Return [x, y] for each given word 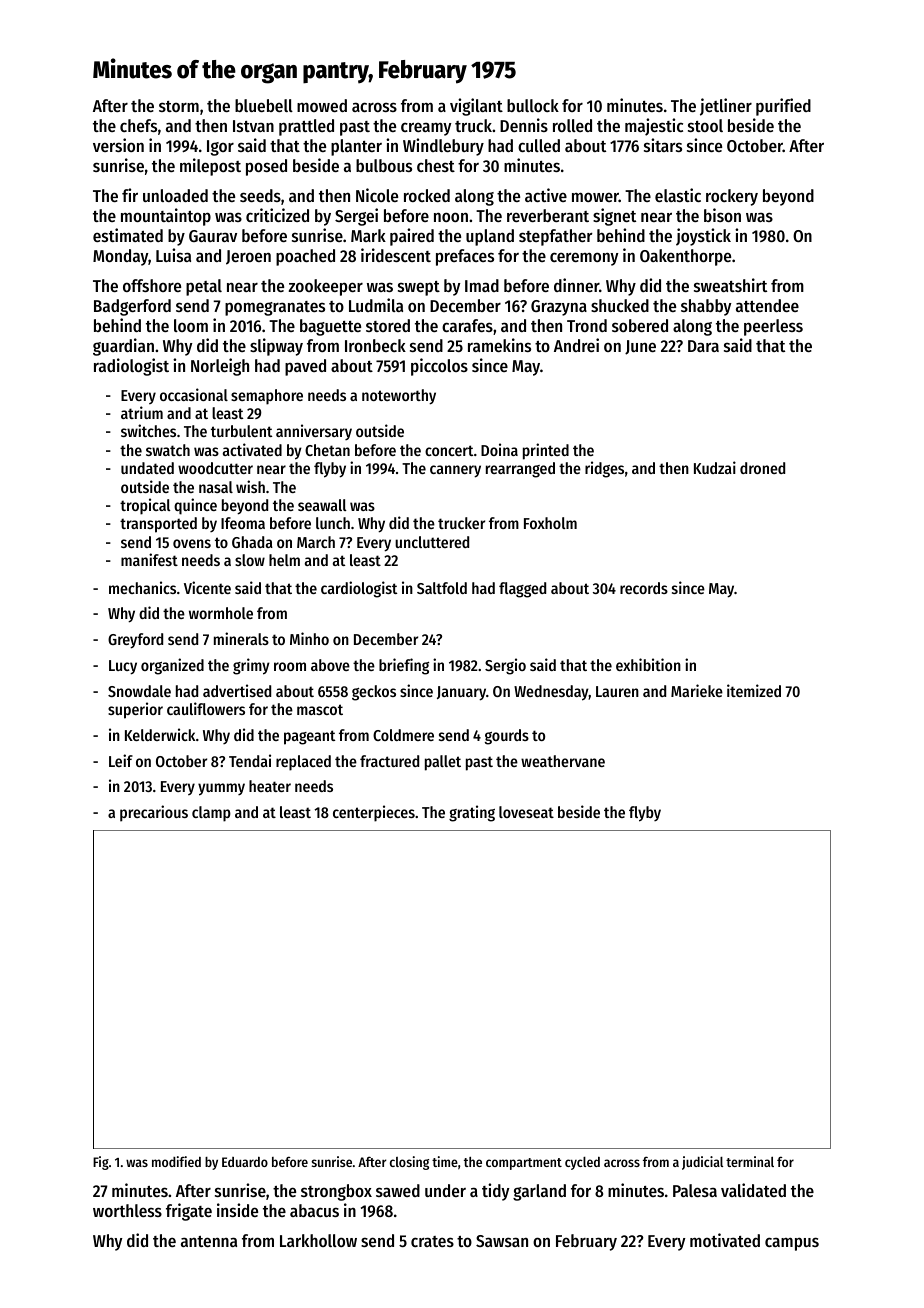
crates [432, 1241]
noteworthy [399, 397]
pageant [309, 737]
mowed [322, 105]
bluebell [264, 105]
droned [762, 468]
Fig [101, 1163]
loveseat [526, 812]
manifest [149, 559]
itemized [754, 690]
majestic [654, 127]
